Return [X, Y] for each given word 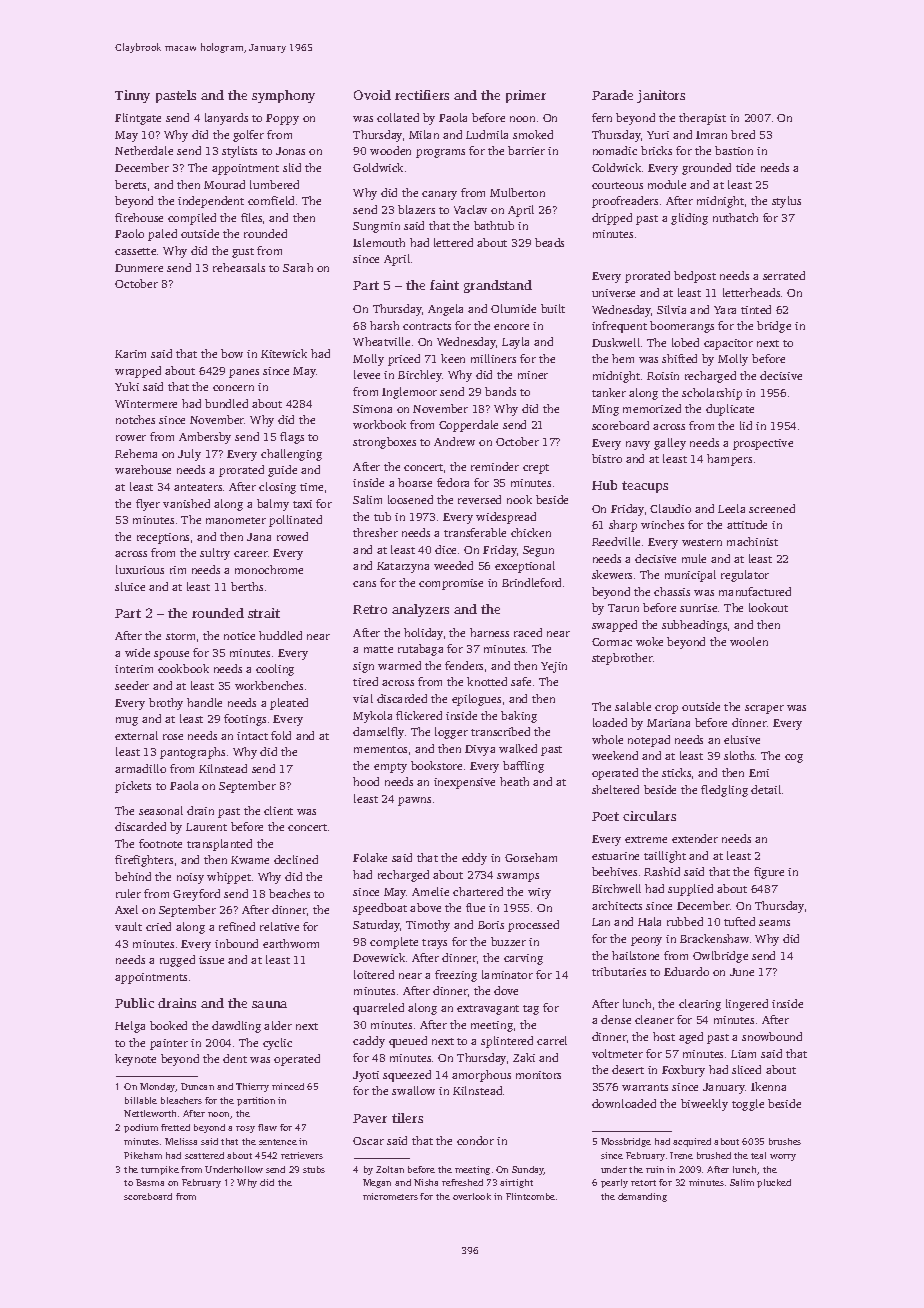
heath [514, 781]
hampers [729, 460]
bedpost [695, 277]
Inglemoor [409, 393]
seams [774, 923]
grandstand [498, 286]
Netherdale [144, 150]
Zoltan [390, 1169]
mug [127, 721]
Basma [150, 1182]
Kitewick [284, 353]
